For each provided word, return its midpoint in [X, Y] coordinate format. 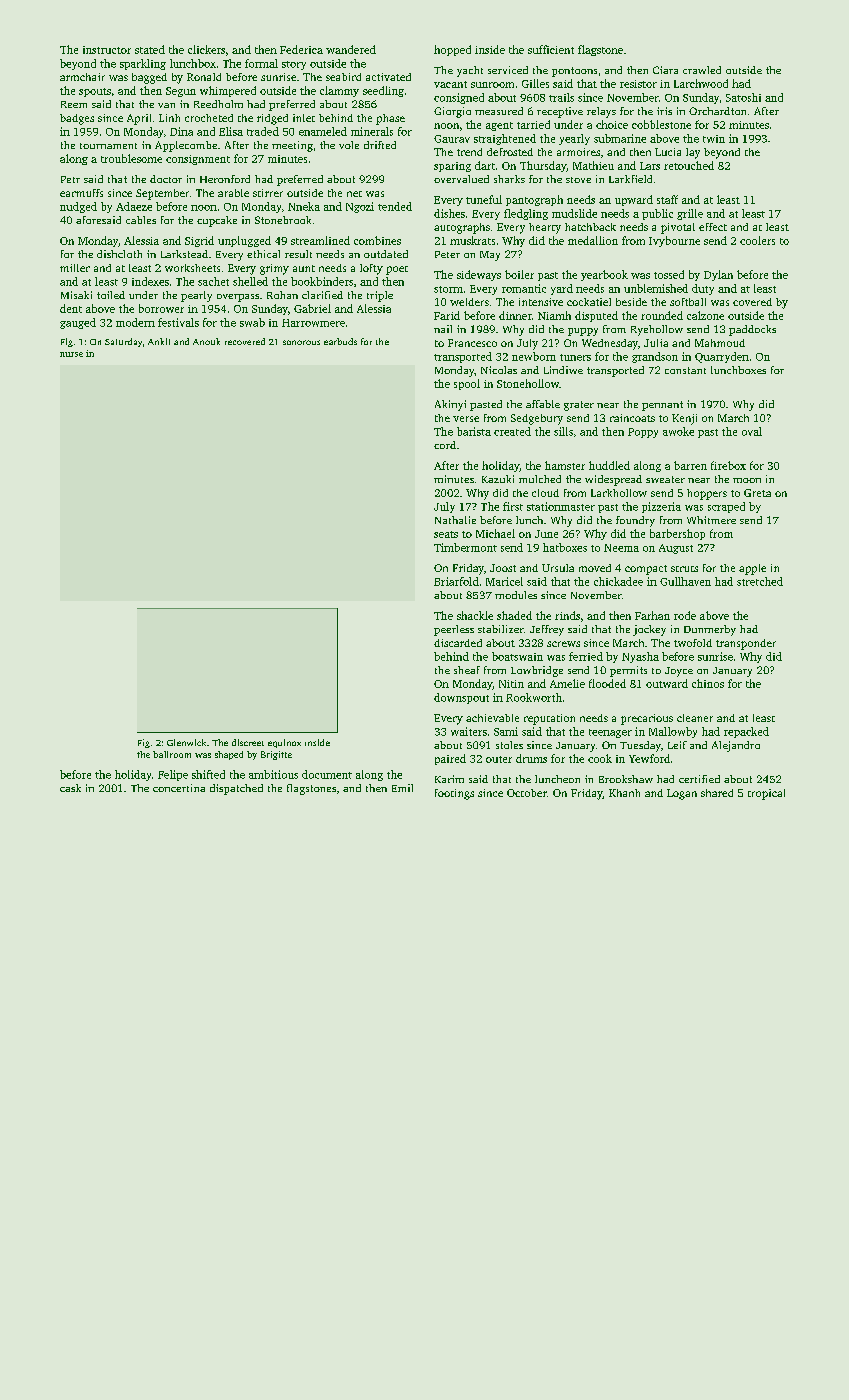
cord [445, 445]
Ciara [665, 70]
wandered [351, 49]
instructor [107, 50]
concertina [179, 788]
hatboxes [565, 547]
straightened [505, 139]
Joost [503, 568]
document [327, 774]
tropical [766, 794]
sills [563, 431]
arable [233, 193]
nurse [71, 354]
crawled [702, 70]
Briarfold [456, 581]
